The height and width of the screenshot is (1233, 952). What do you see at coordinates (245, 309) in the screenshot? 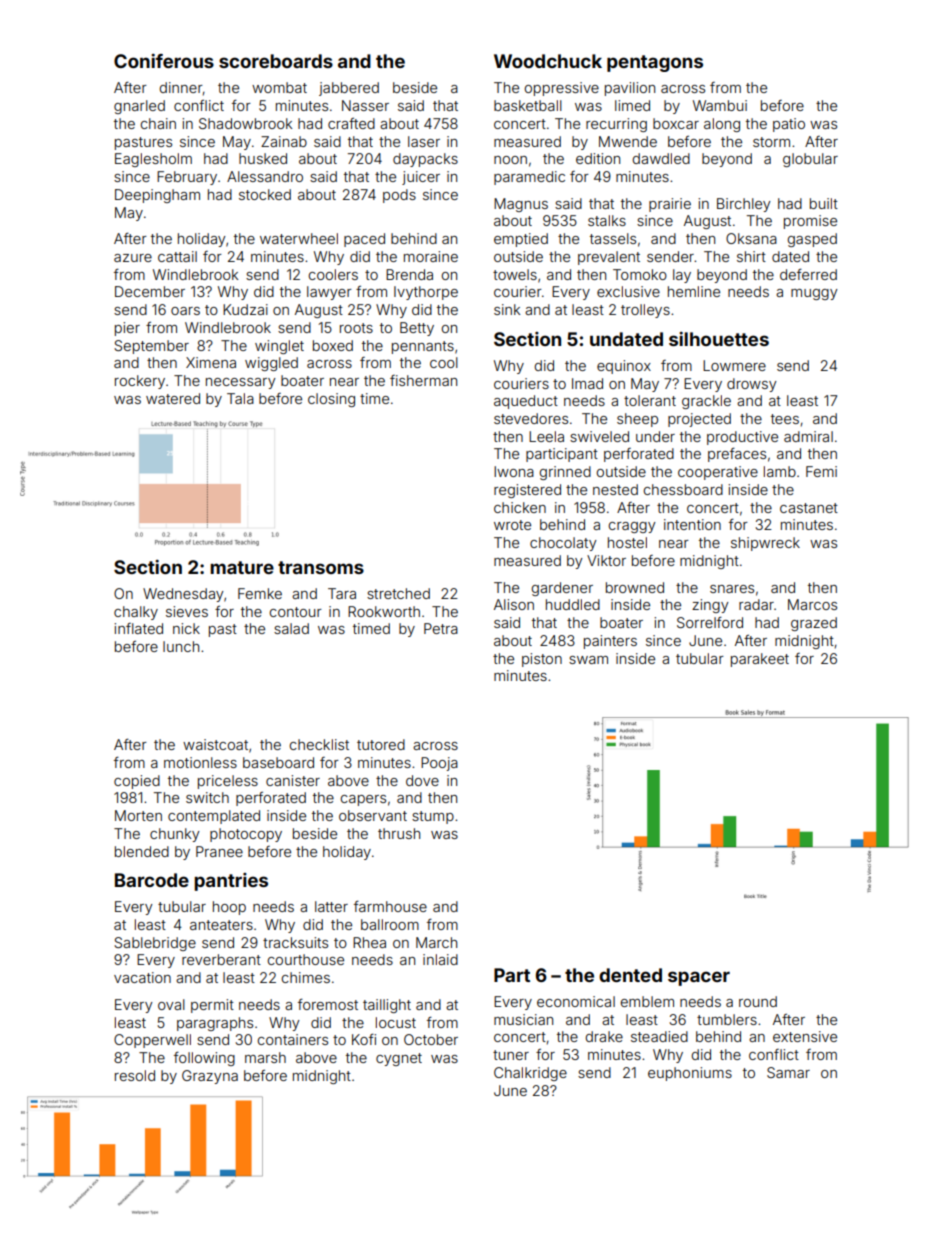
I see `Kudzai` at bounding box center [245, 309].
